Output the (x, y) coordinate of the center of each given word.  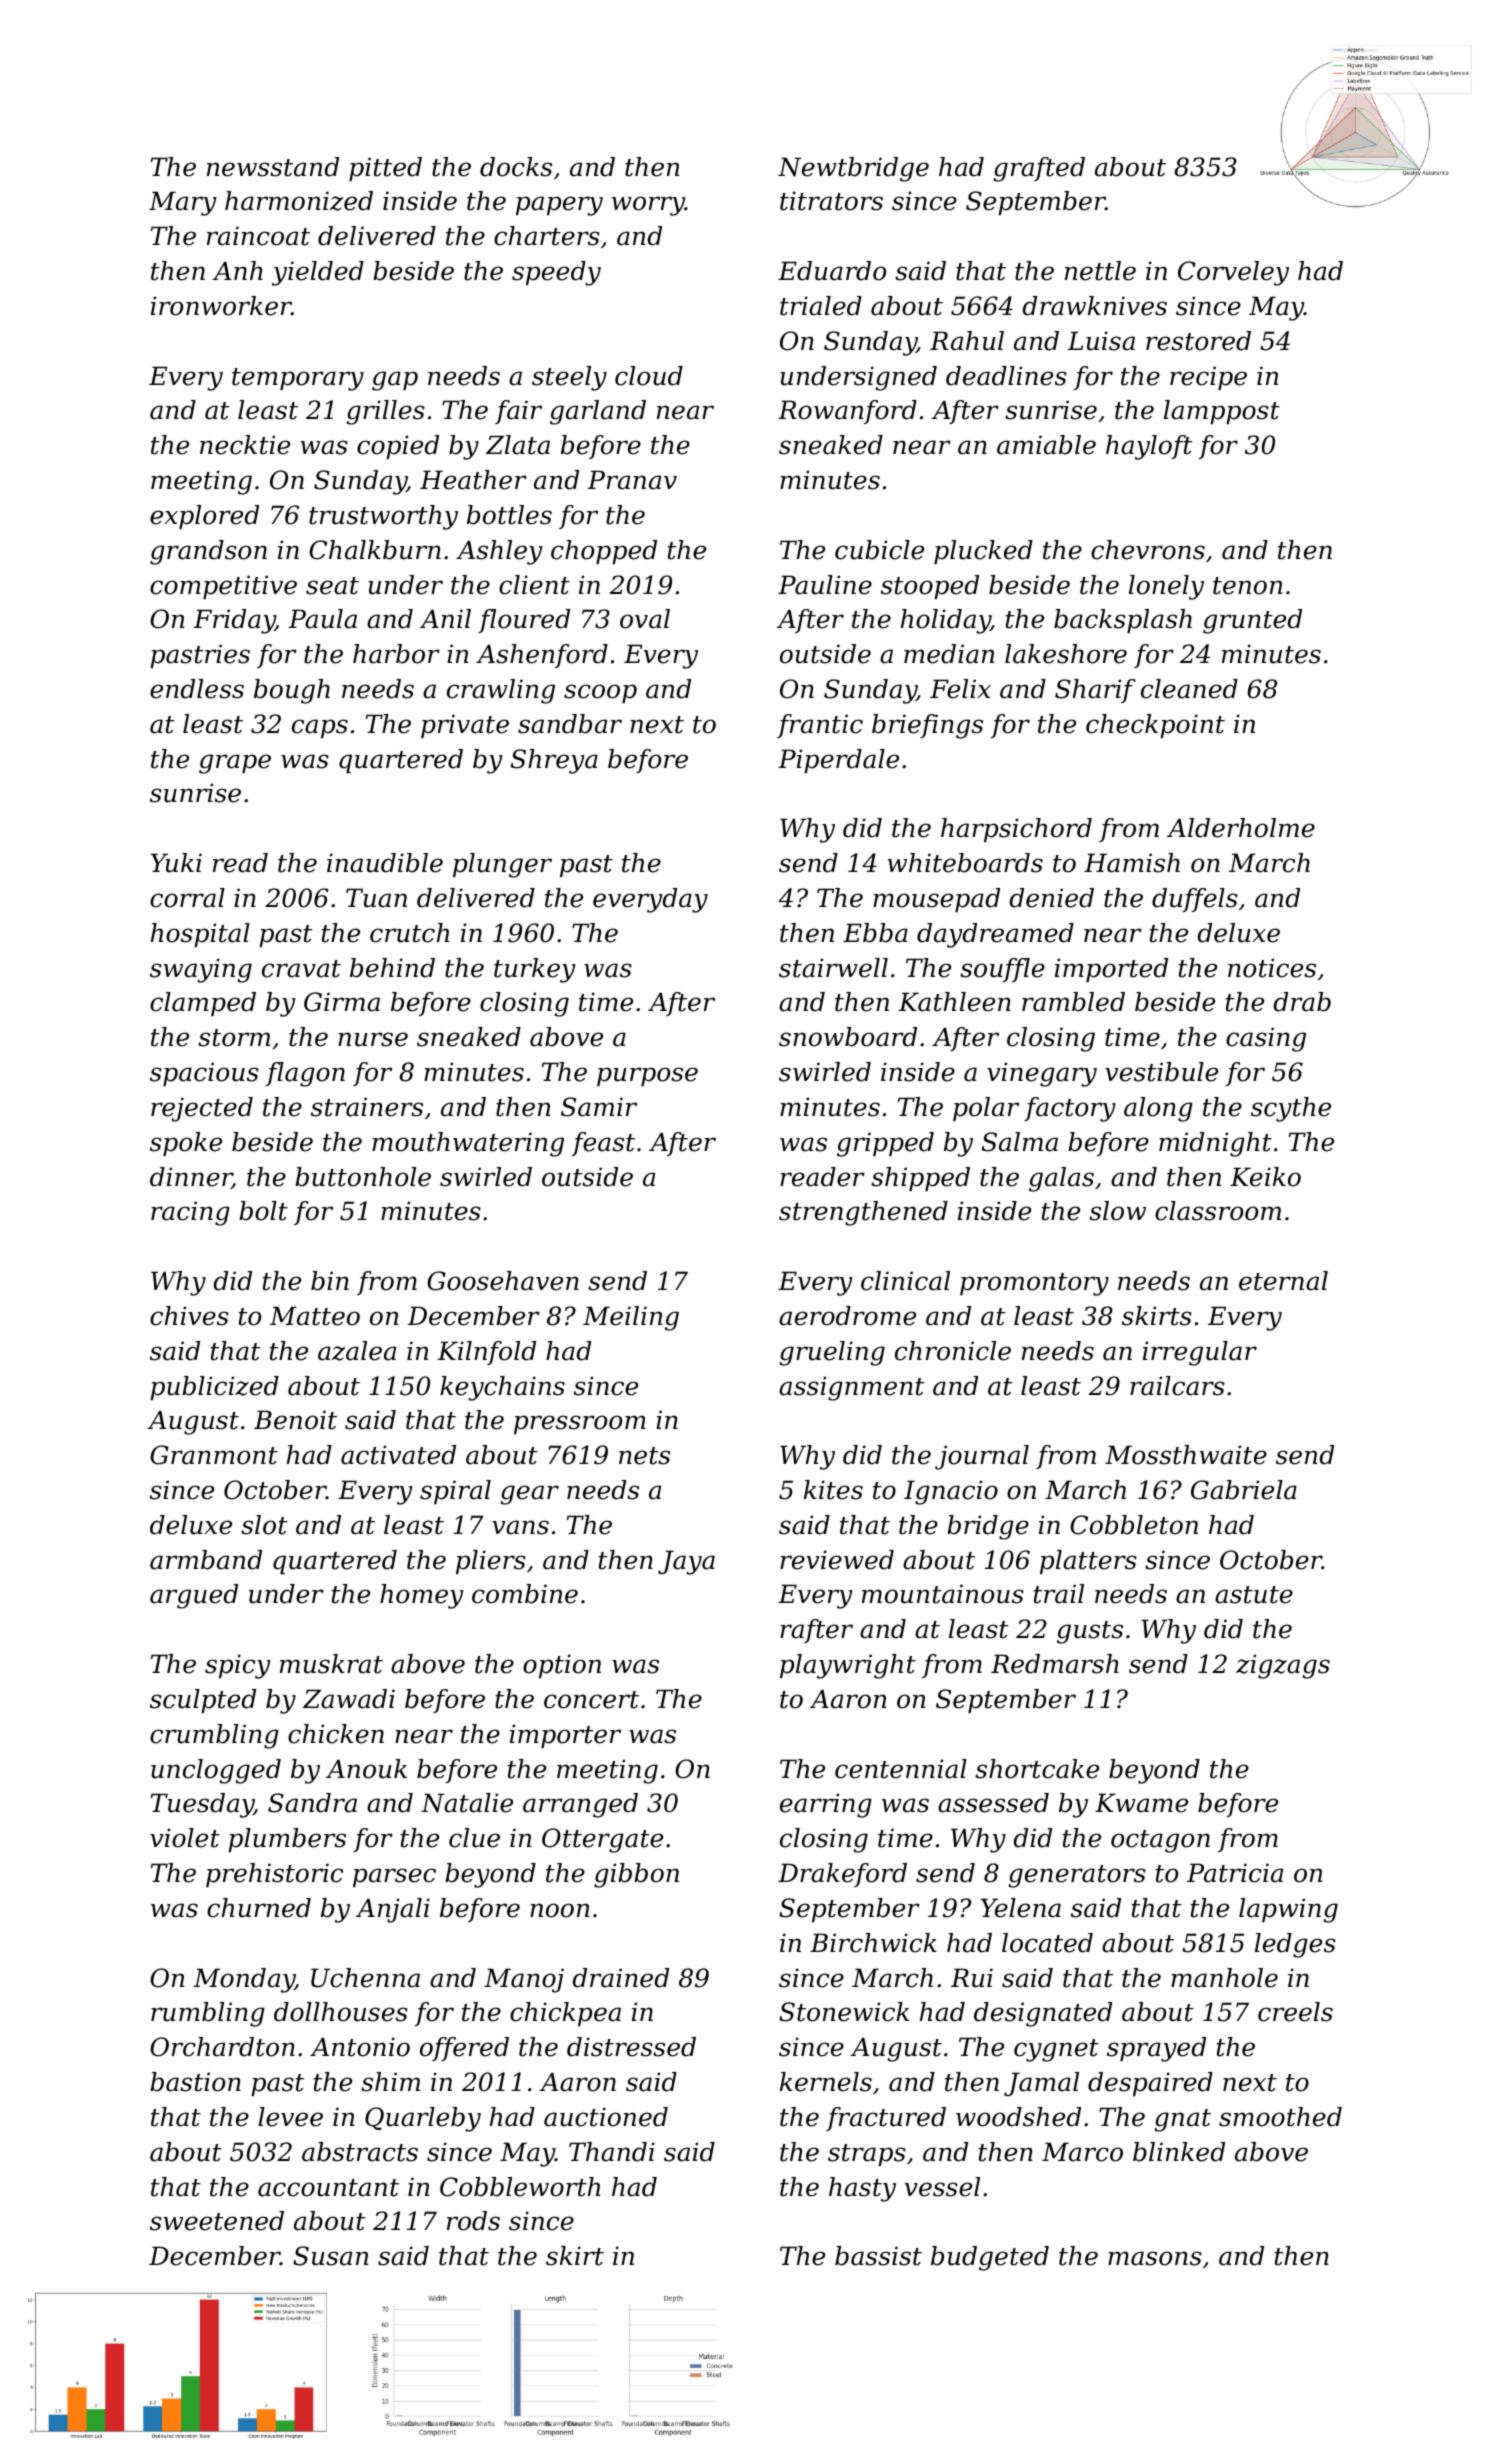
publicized (214, 1388)
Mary (183, 203)
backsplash (1123, 621)
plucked (983, 552)
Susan (330, 2256)
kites (833, 1490)
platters (1088, 1562)
